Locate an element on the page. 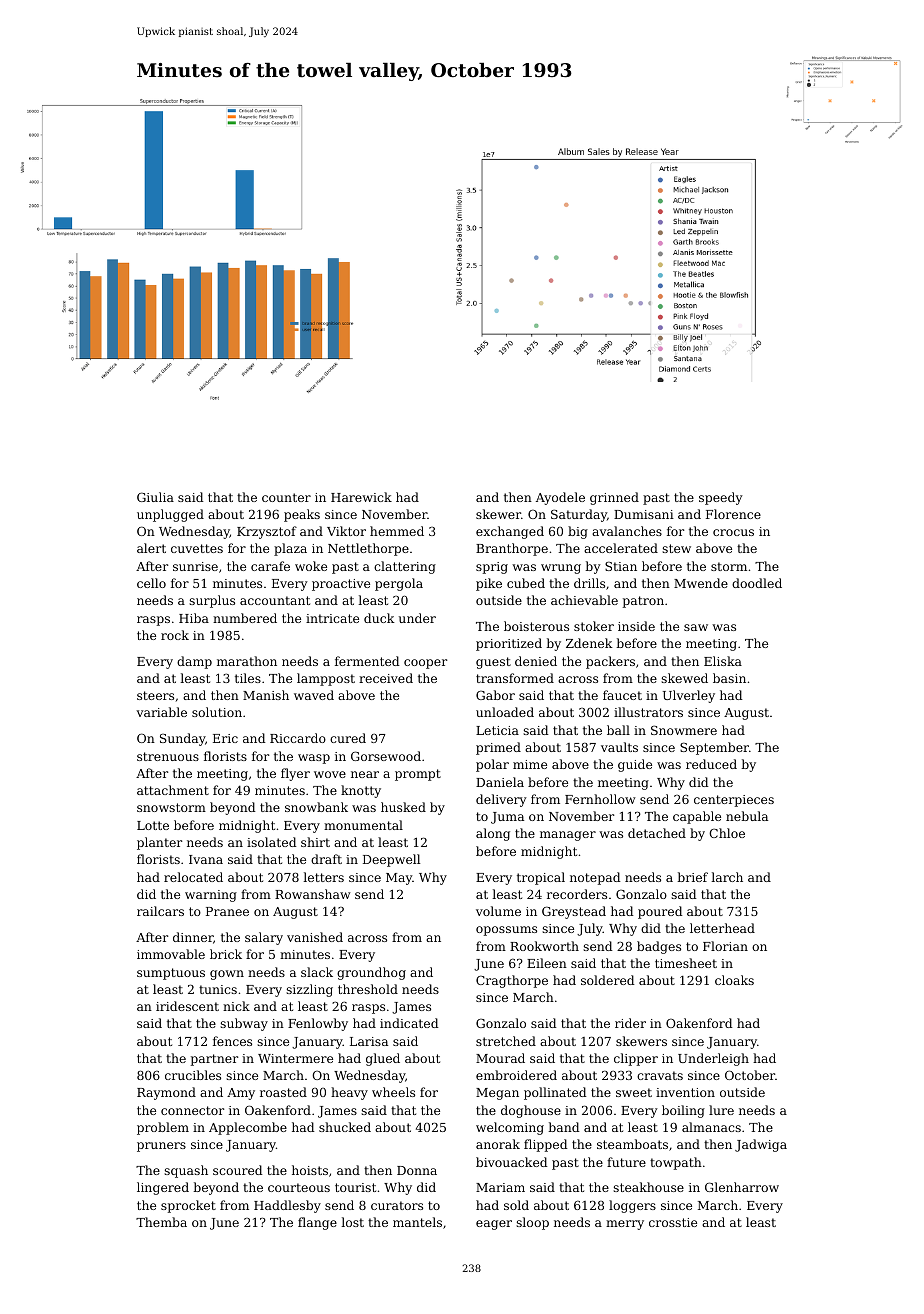 The width and height of the page is (924, 1314). speedy is located at coordinates (721, 498).
